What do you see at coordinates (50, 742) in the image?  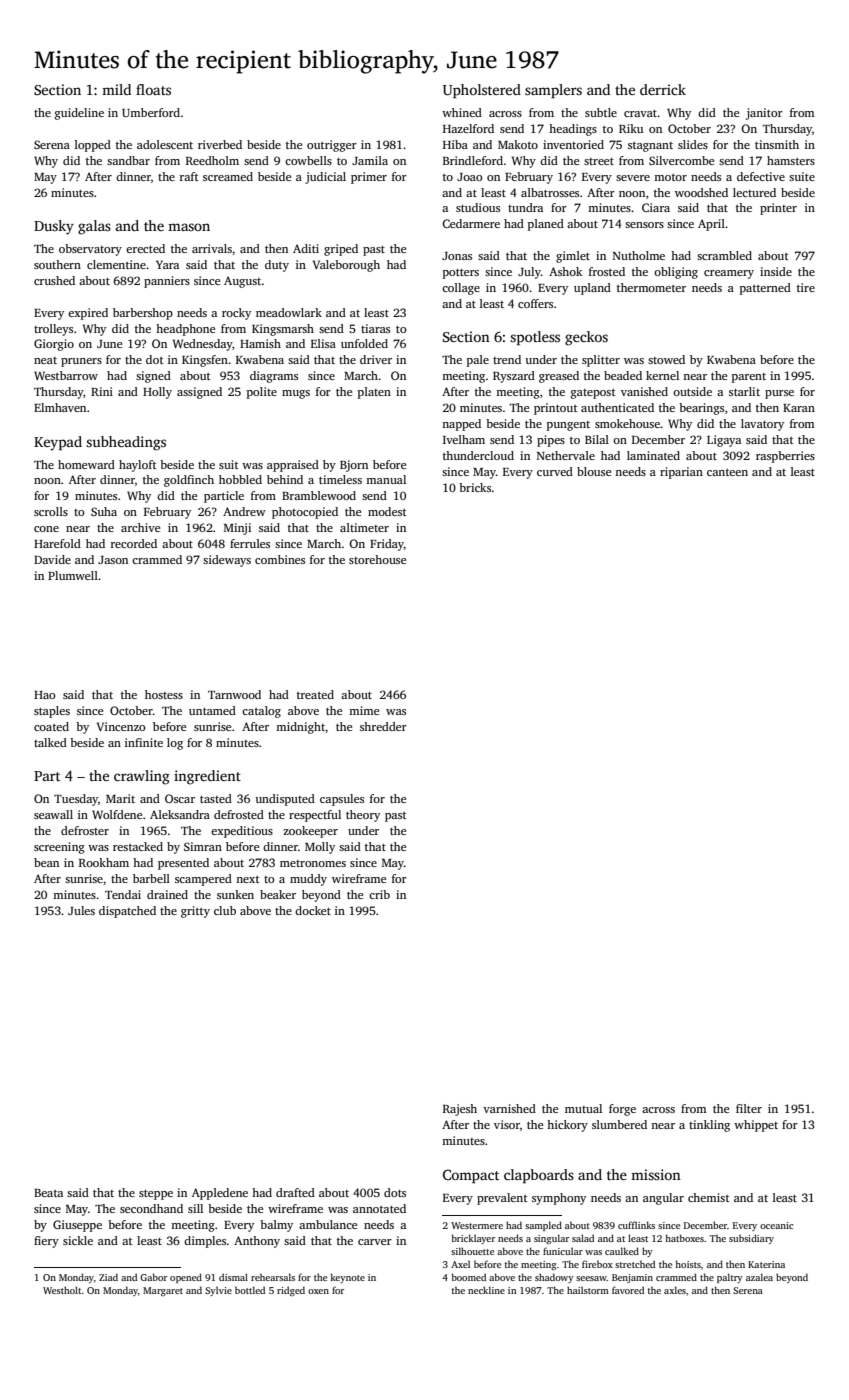 I see `talked` at bounding box center [50, 742].
